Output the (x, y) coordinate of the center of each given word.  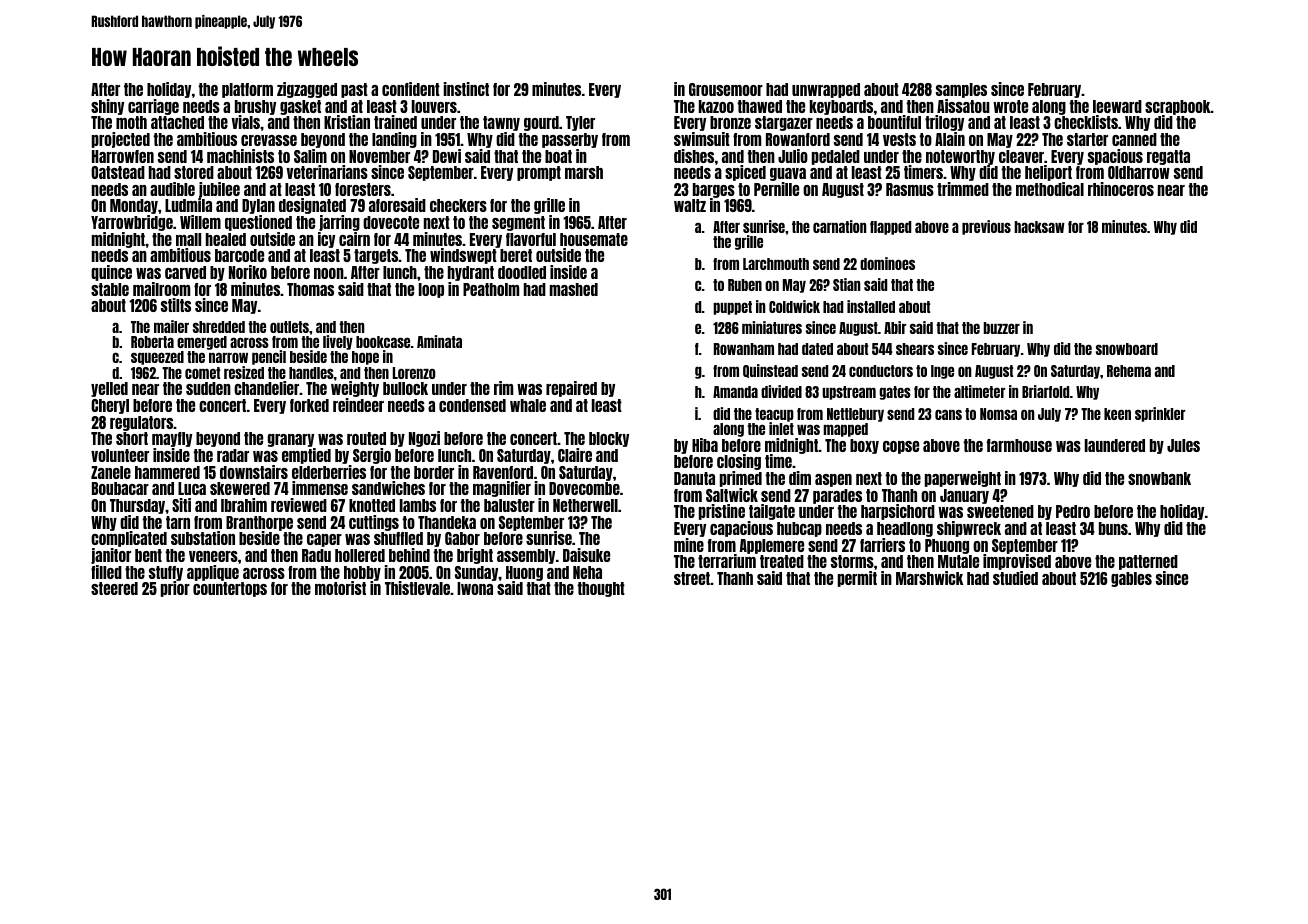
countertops (230, 589)
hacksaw (1039, 227)
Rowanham (744, 349)
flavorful (531, 239)
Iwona (475, 588)
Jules (1183, 445)
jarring (339, 223)
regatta (1168, 157)
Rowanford (798, 139)
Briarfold (1045, 391)
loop (431, 290)
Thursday (138, 506)
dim (800, 478)
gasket (300, 107)
